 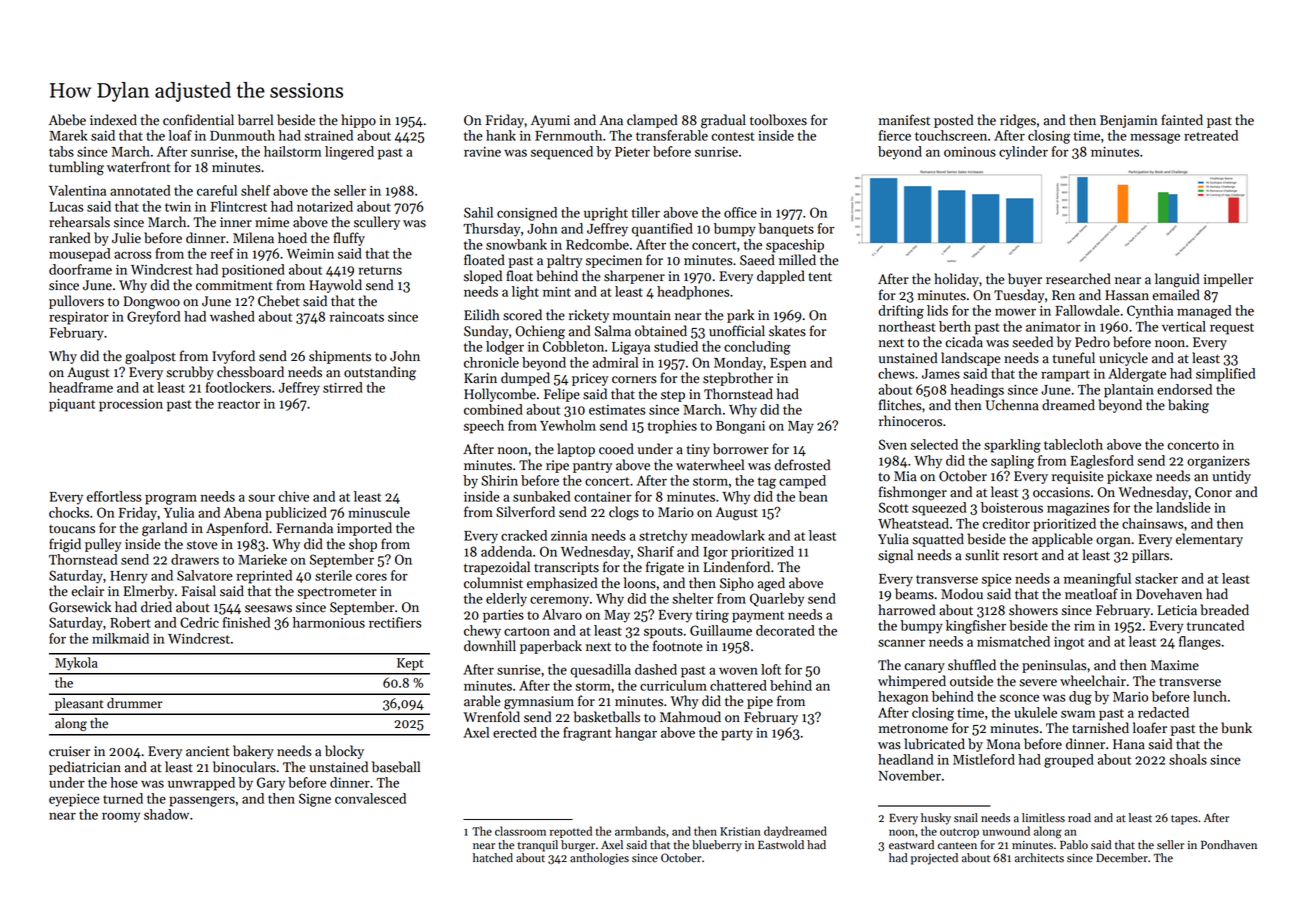 What do you see at coordinates (79, 255) in the screenshot?
I see `mousepad` at bounding box center [79, 255].
